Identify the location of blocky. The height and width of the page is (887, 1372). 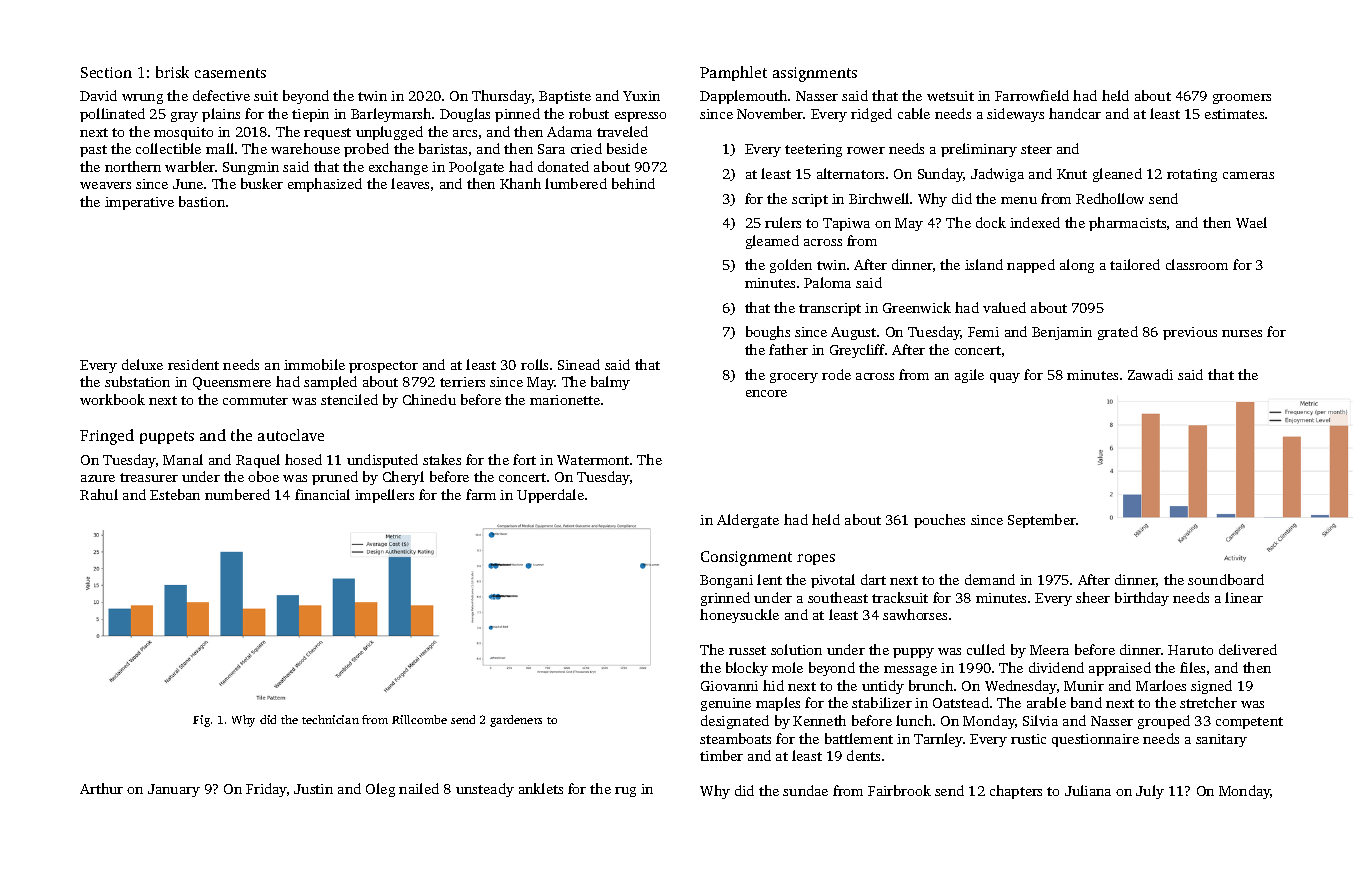
(747, 669).
